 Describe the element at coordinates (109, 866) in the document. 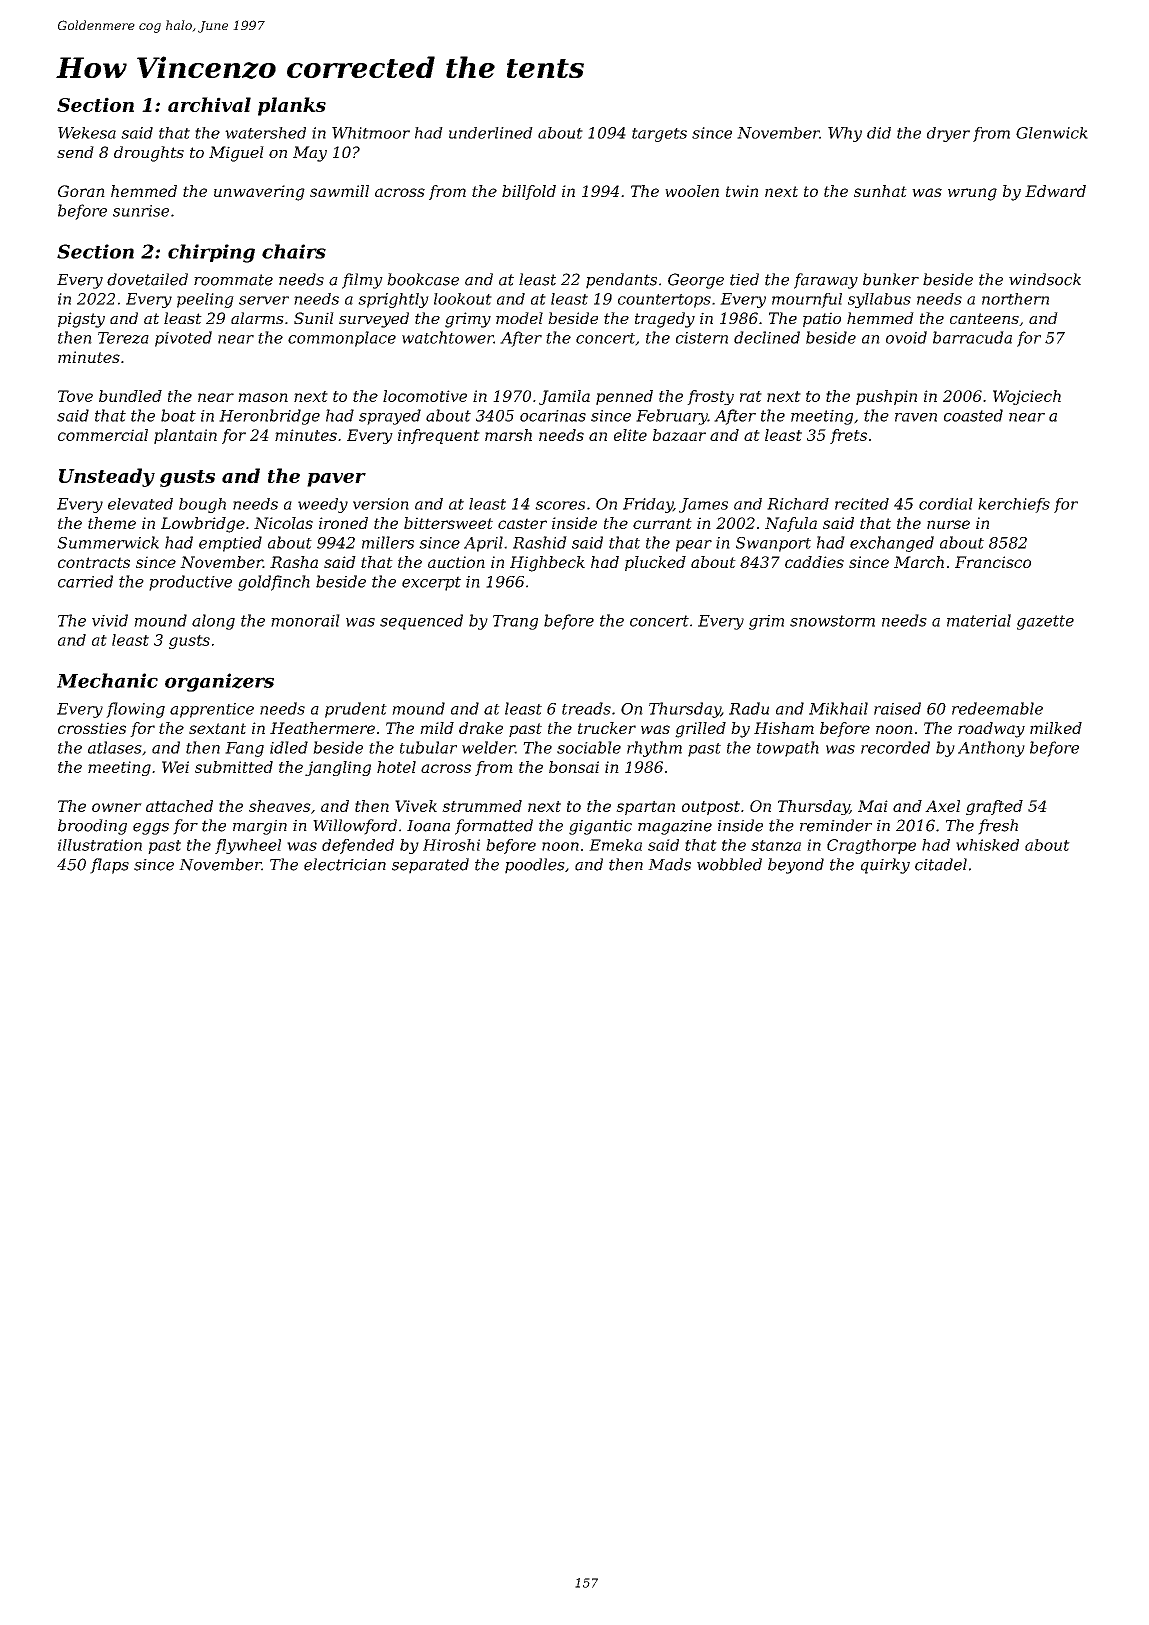

I see `flaps` at that location.
